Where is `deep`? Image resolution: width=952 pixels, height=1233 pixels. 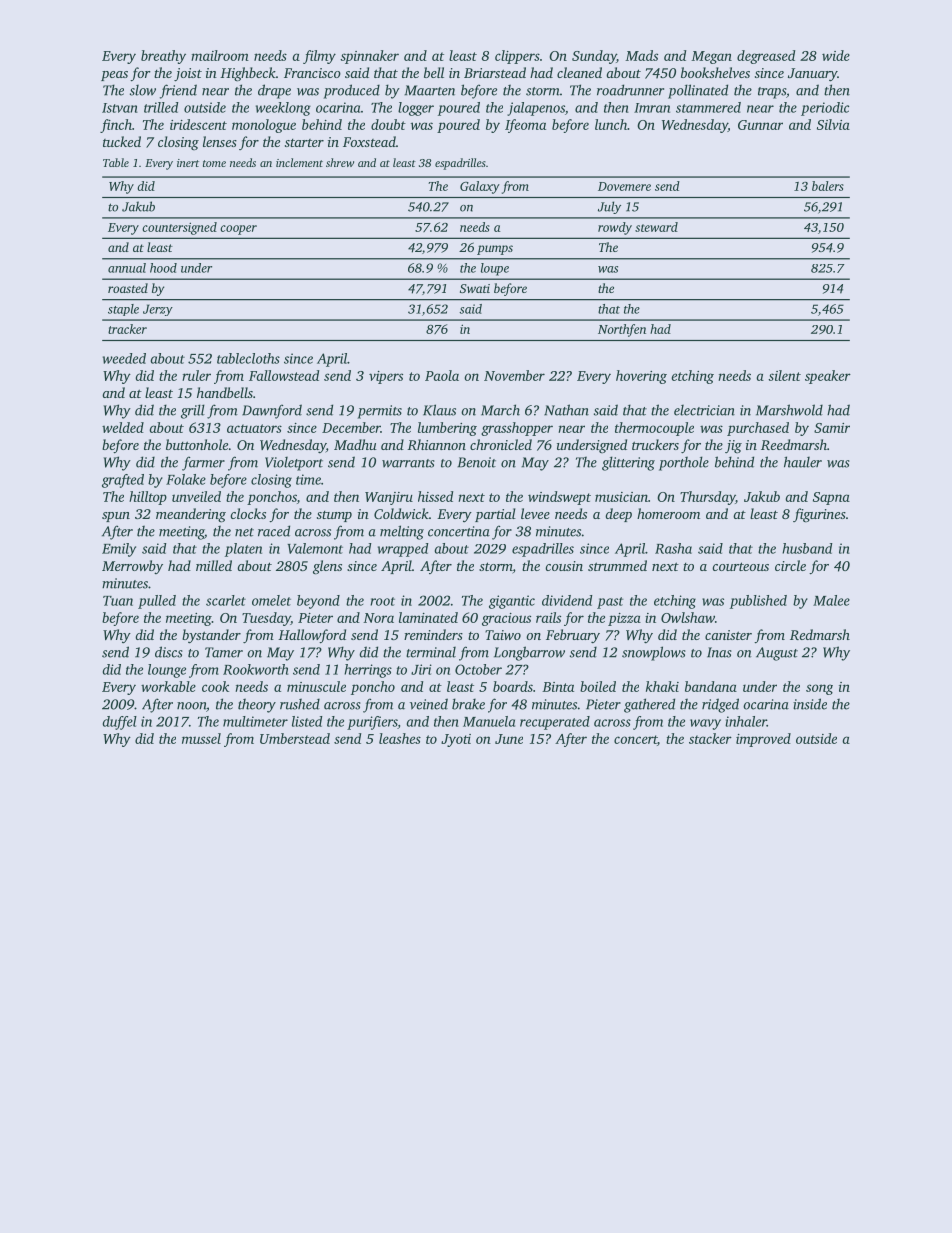 deep is located at coordinates (618, 515).
